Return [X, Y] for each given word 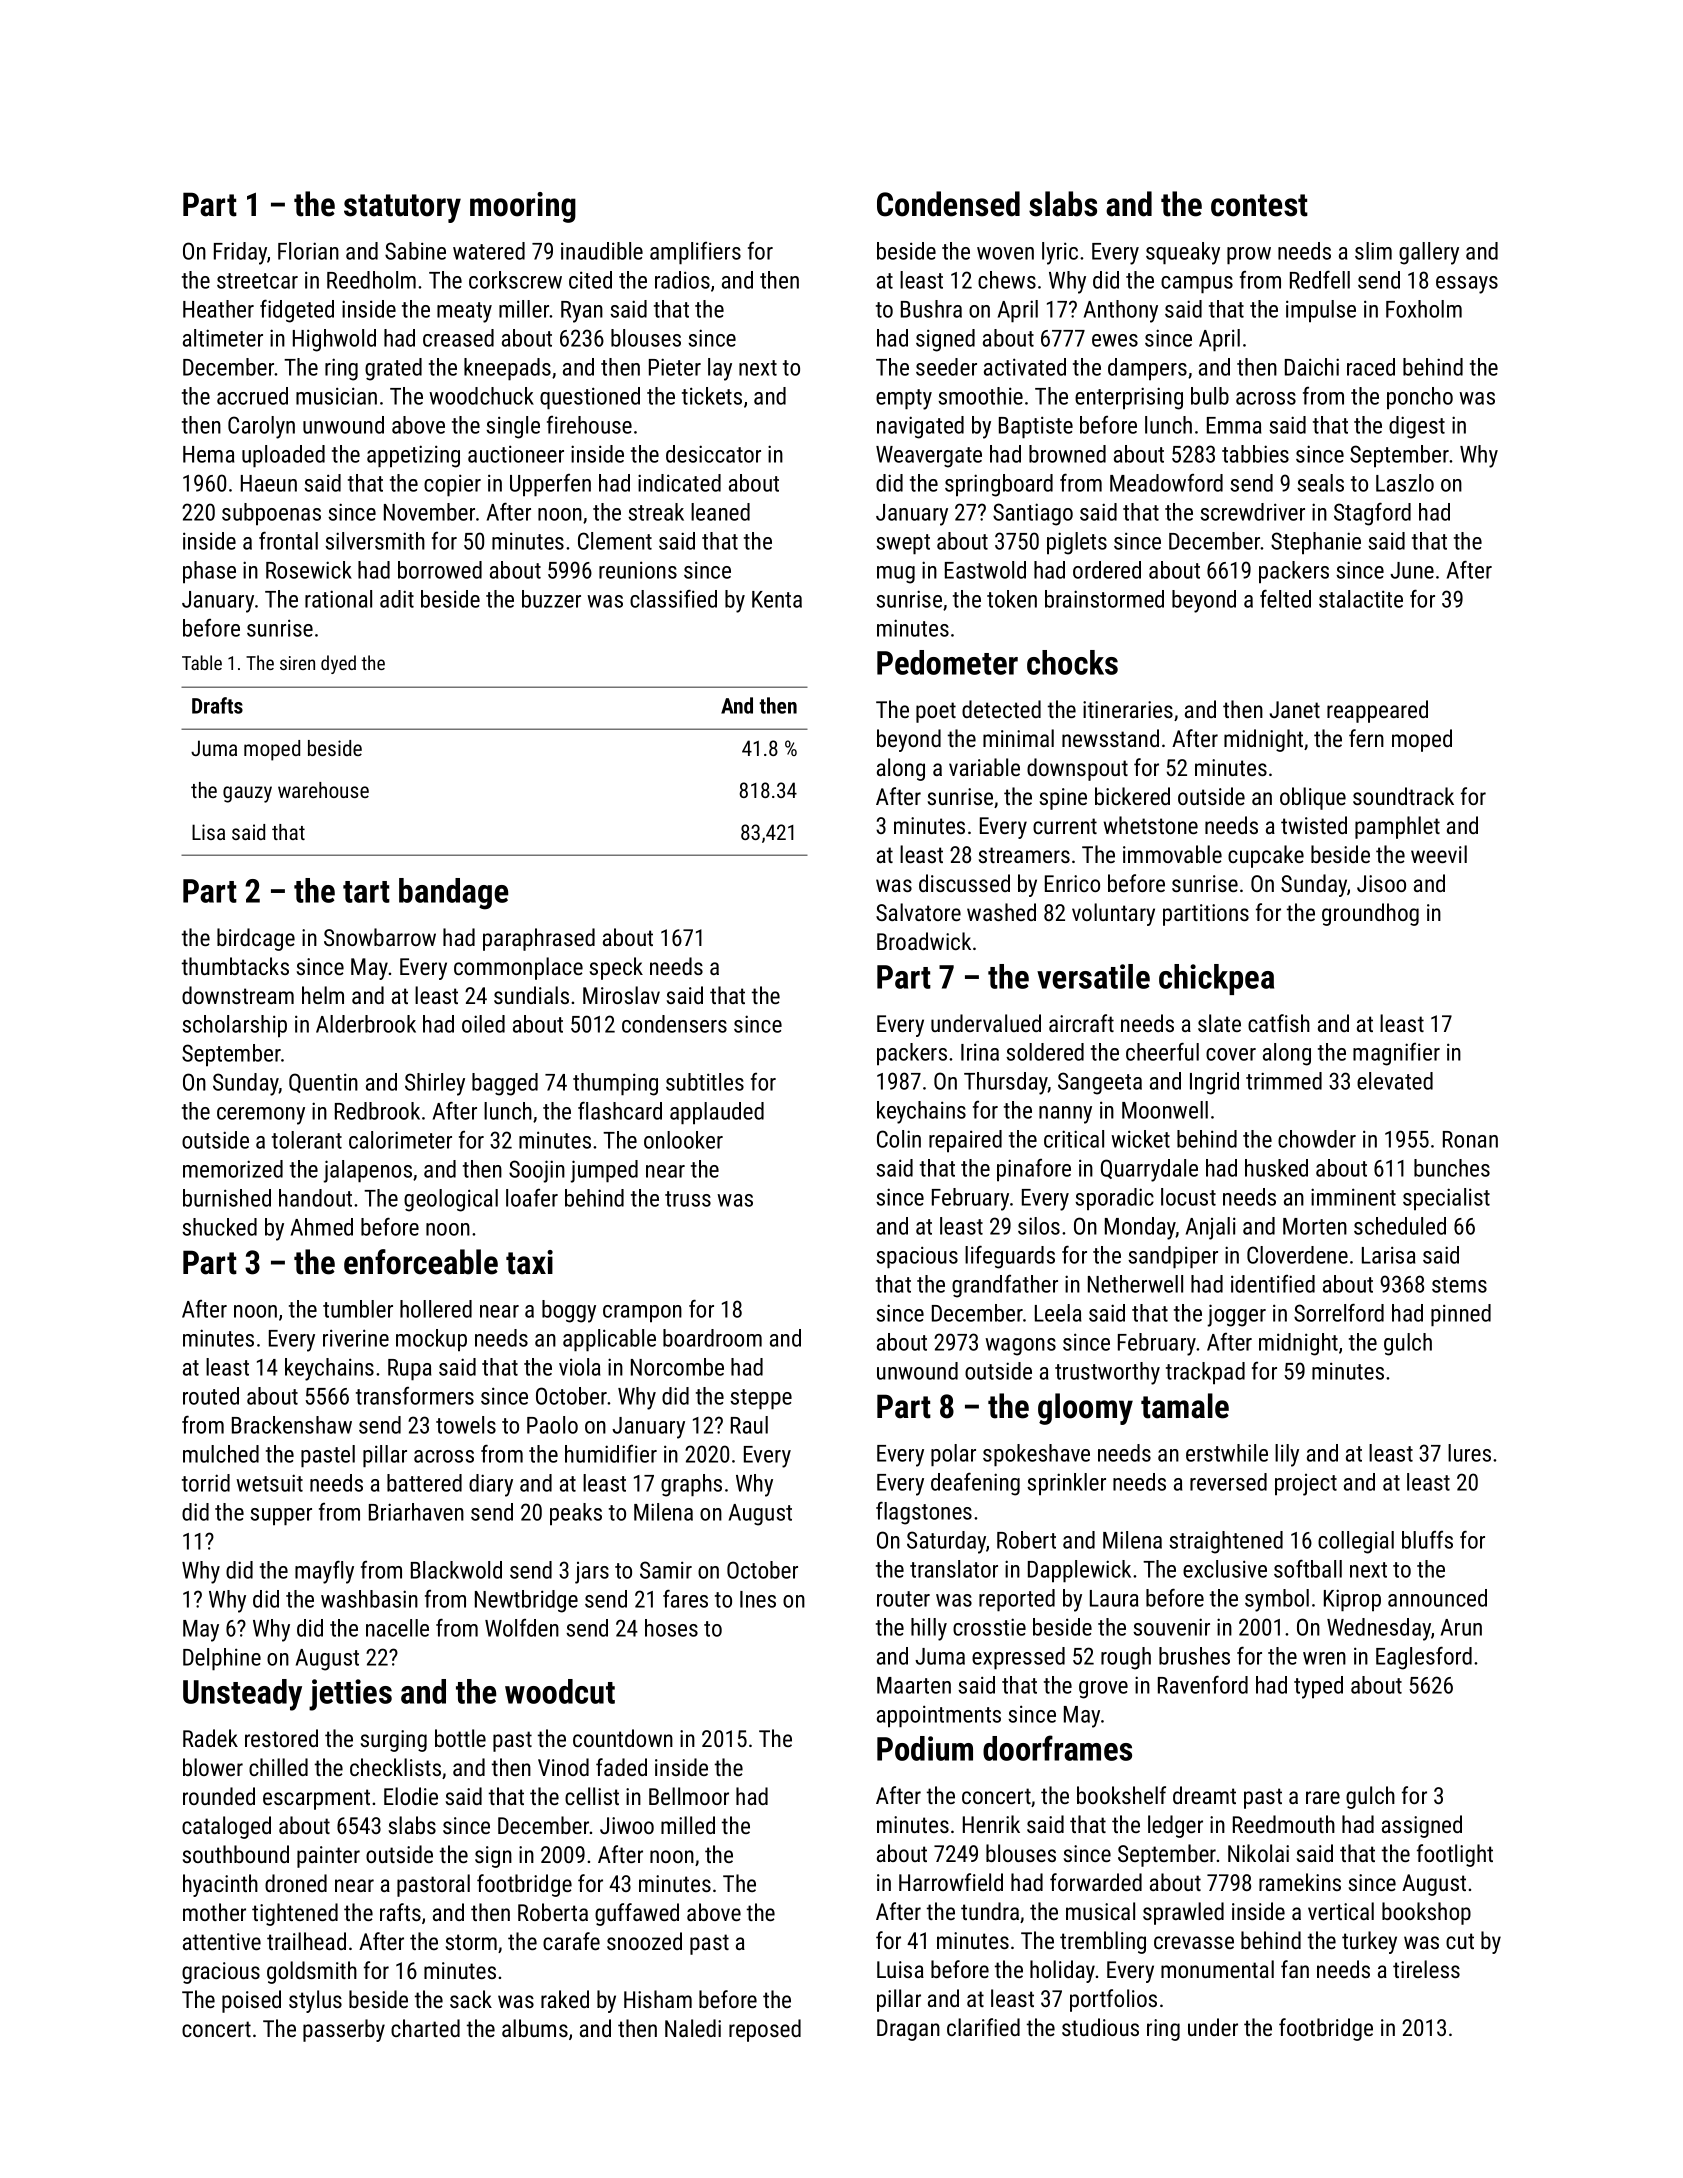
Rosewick [309, 570]
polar [953, 1455]
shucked [219, 1227]
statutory [402, 208]
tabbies [1255, 454]
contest [1259, 205]
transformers [415, 1396]
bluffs [1427, 1540]
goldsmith [312, 1972]
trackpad [1205, 1373]
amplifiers [695, 253]
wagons [1020, 1347]
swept [903, 544]
